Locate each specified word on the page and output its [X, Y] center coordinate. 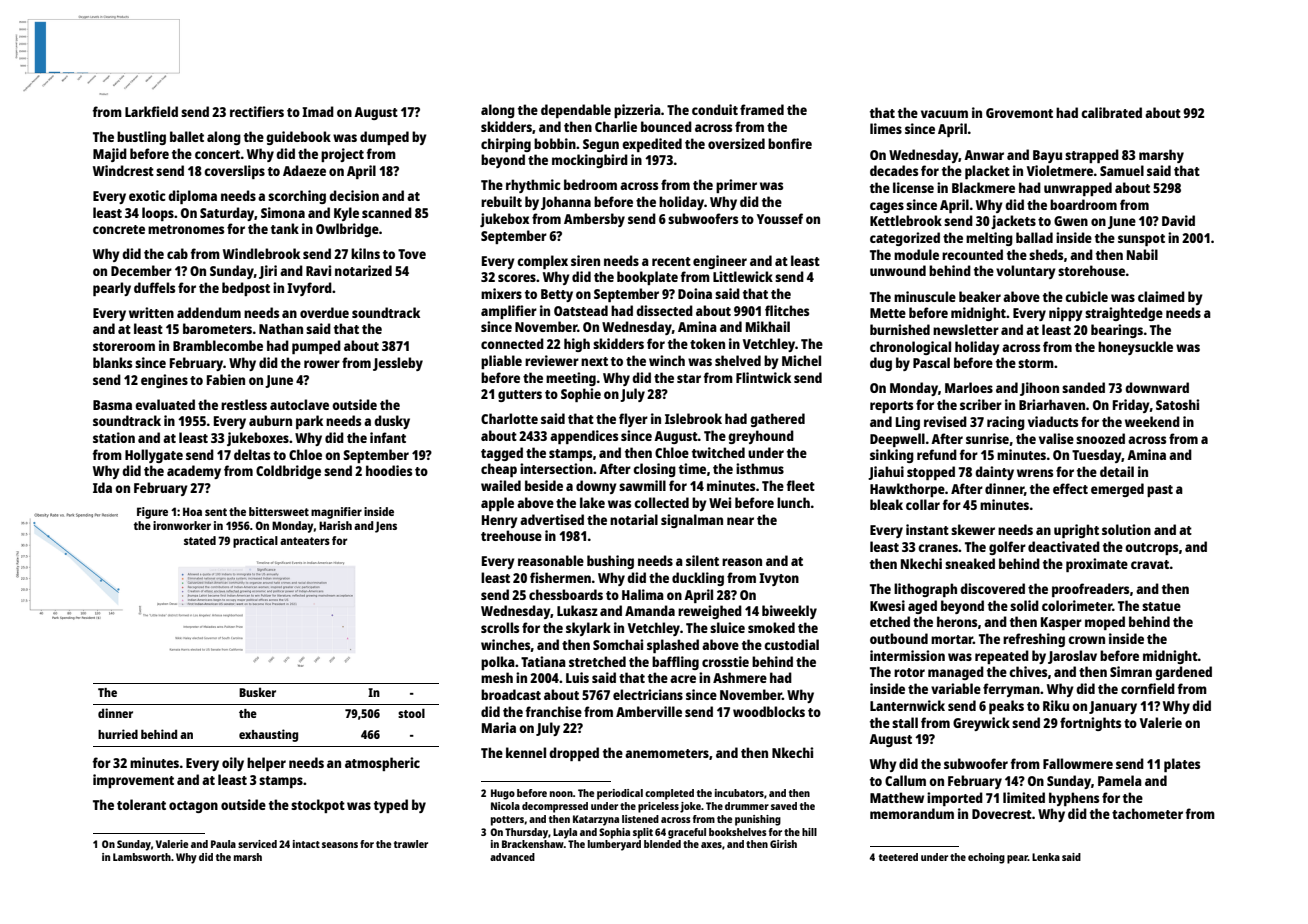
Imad [318, 111]
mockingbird [590, 161]
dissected [664, 310]
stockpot [318, 806]
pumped [316, 347]
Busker [257, 692]
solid [1024, 605]
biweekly [789, 612]
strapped [1092, 156]
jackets [1013, 222]
